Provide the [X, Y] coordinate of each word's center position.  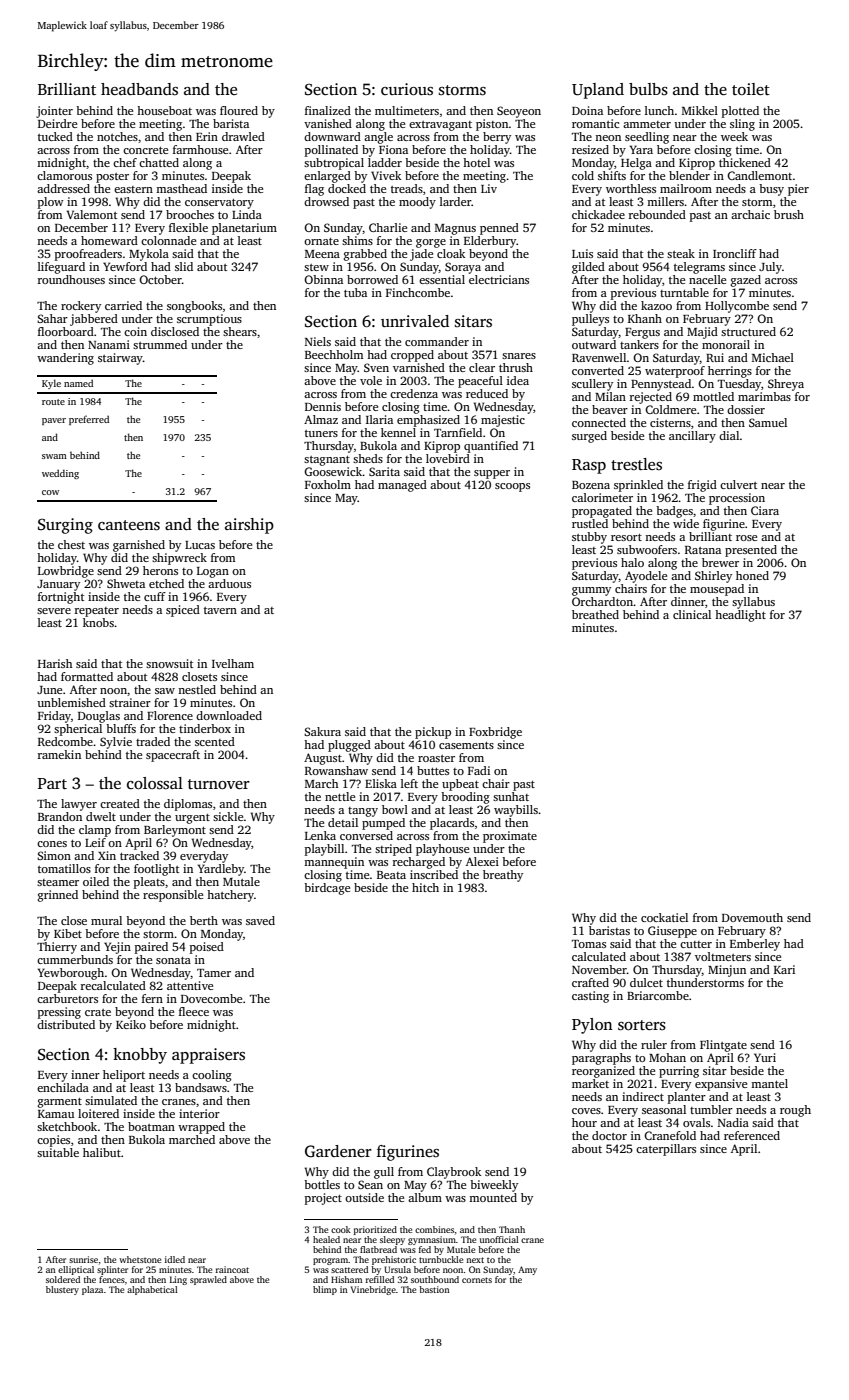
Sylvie [116, 743]
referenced [752, 1135]
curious [407, 89]
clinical [692, 614]
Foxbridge [495, 733]
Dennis [323, 406]
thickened [745, 162]
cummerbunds [75, 959]
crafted [590, 982]
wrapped [201, 1128]
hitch [425, 887]
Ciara [765, 510]
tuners [321, 433]
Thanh [512, 1229]
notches [117, 136]
